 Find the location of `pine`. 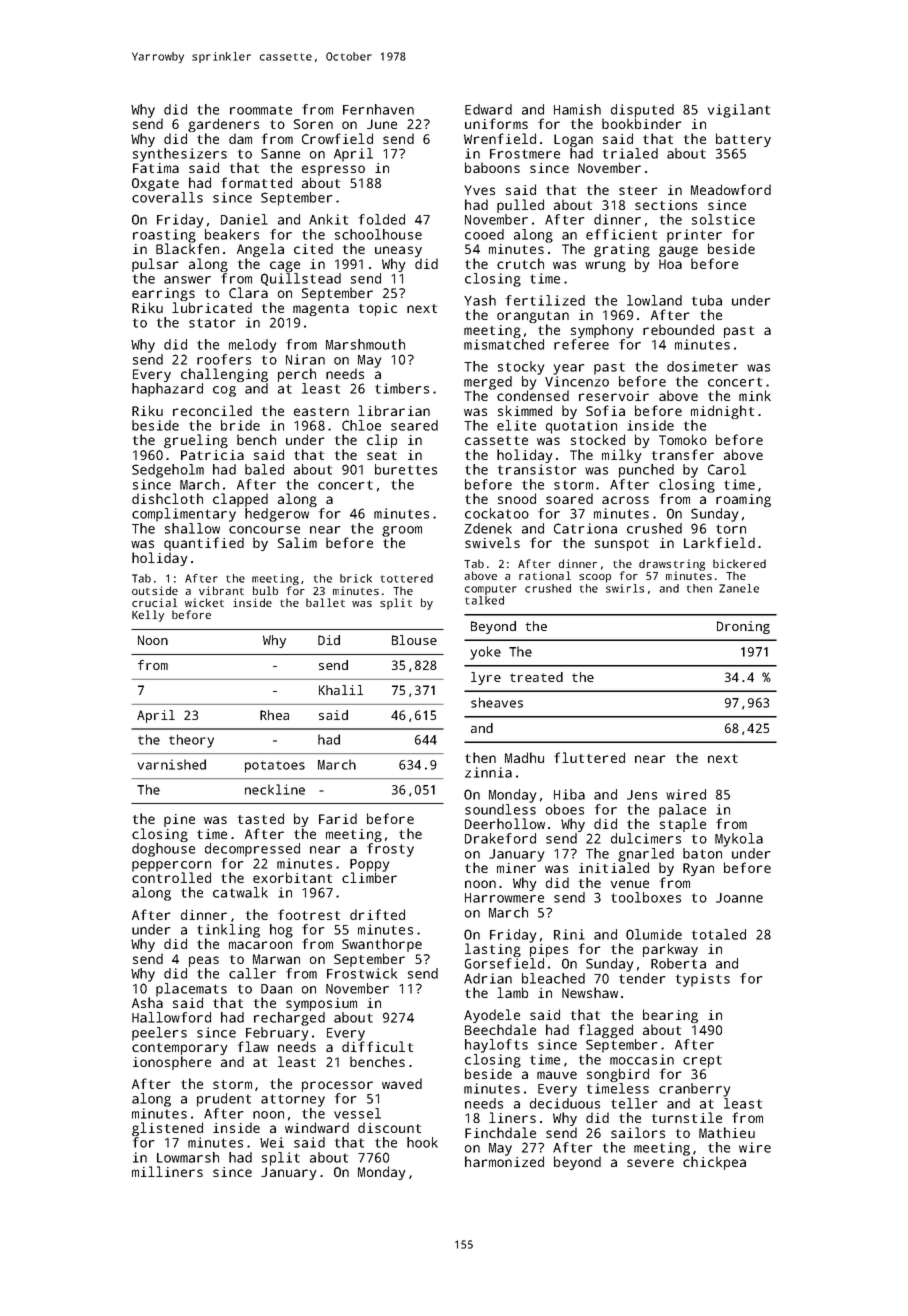

pine is located at coordinates (179, 820).
